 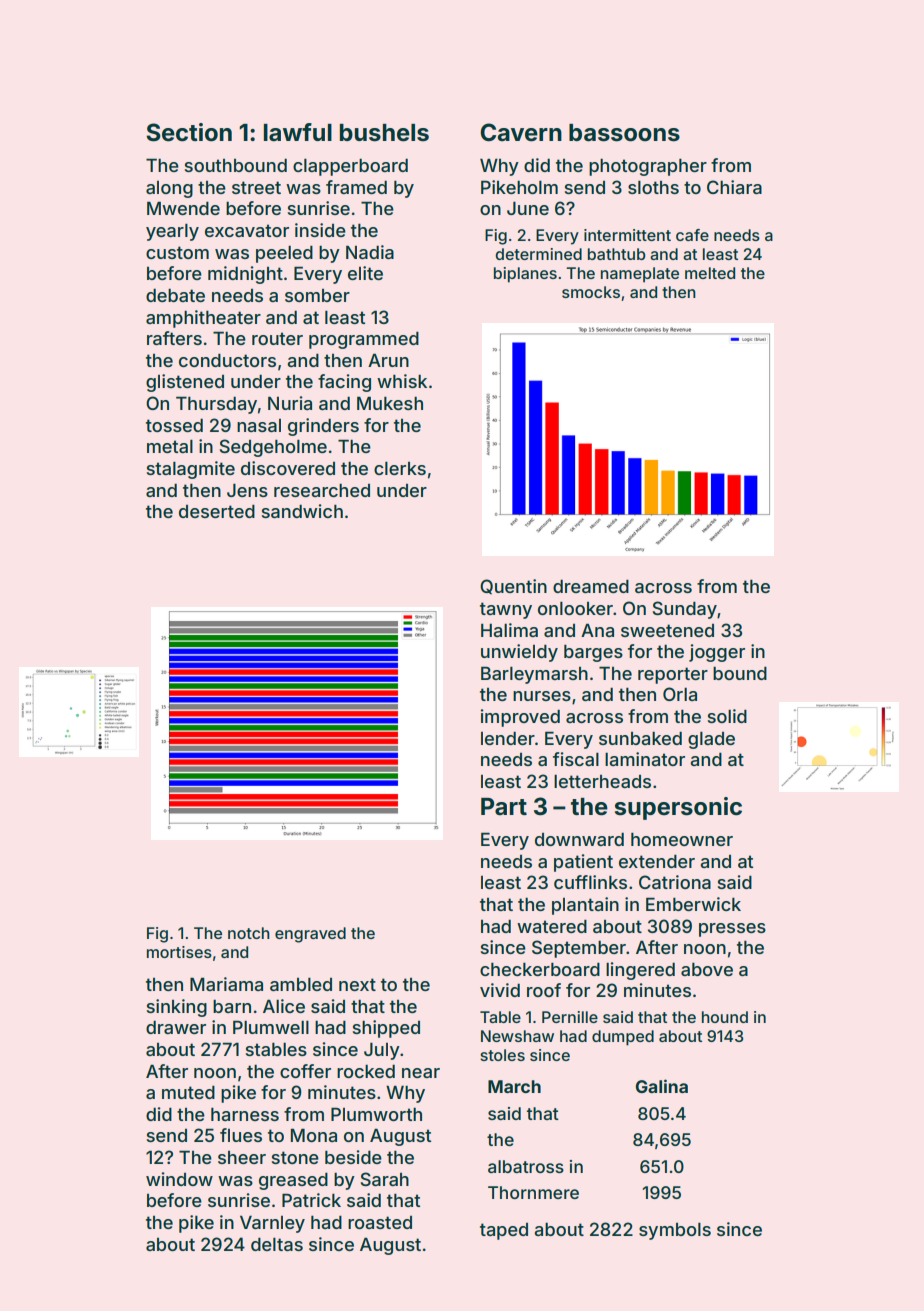 I want to click on lender, so click(x=508, y=738).
